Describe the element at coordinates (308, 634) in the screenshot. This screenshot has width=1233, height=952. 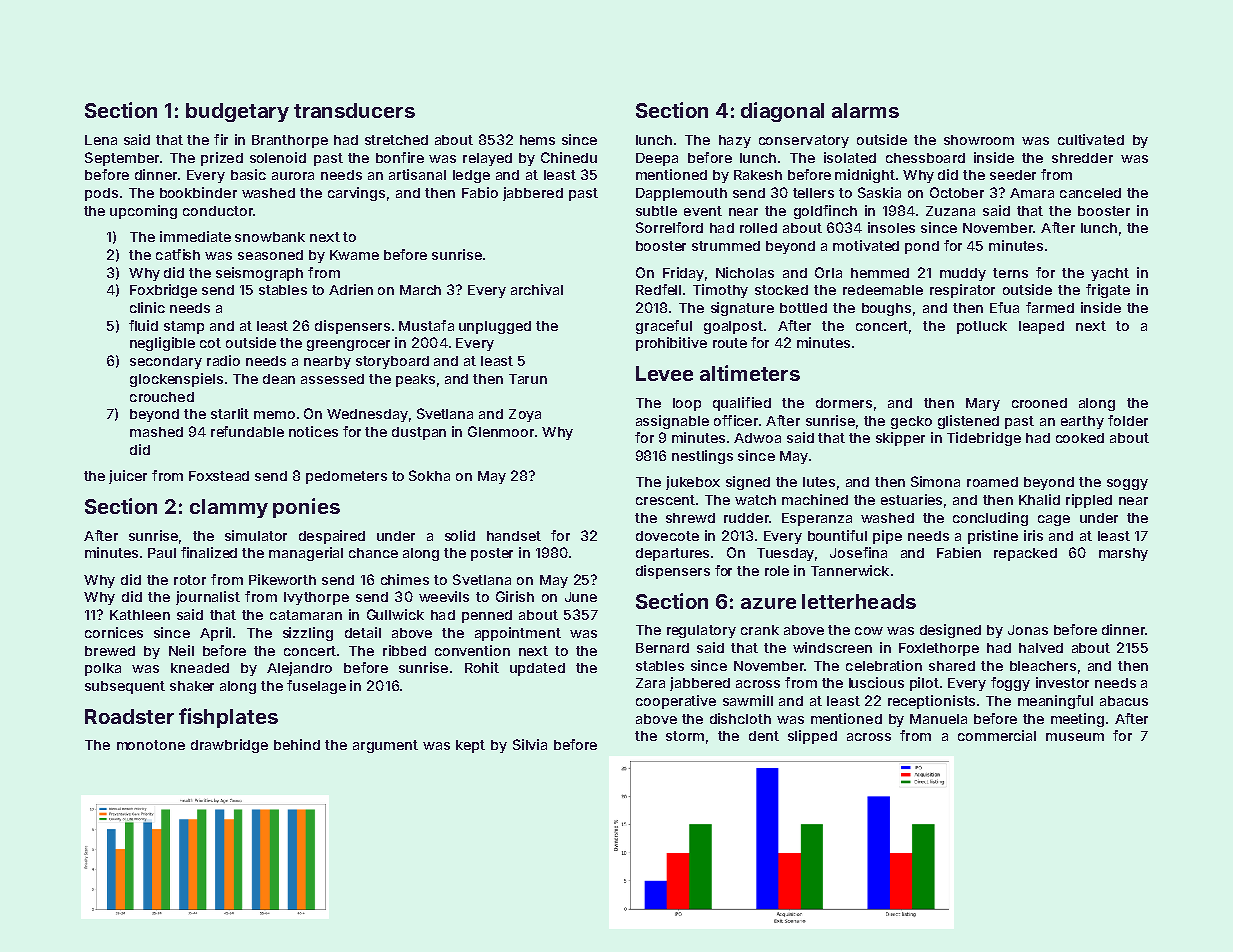
I see `sizzling` at that location.
